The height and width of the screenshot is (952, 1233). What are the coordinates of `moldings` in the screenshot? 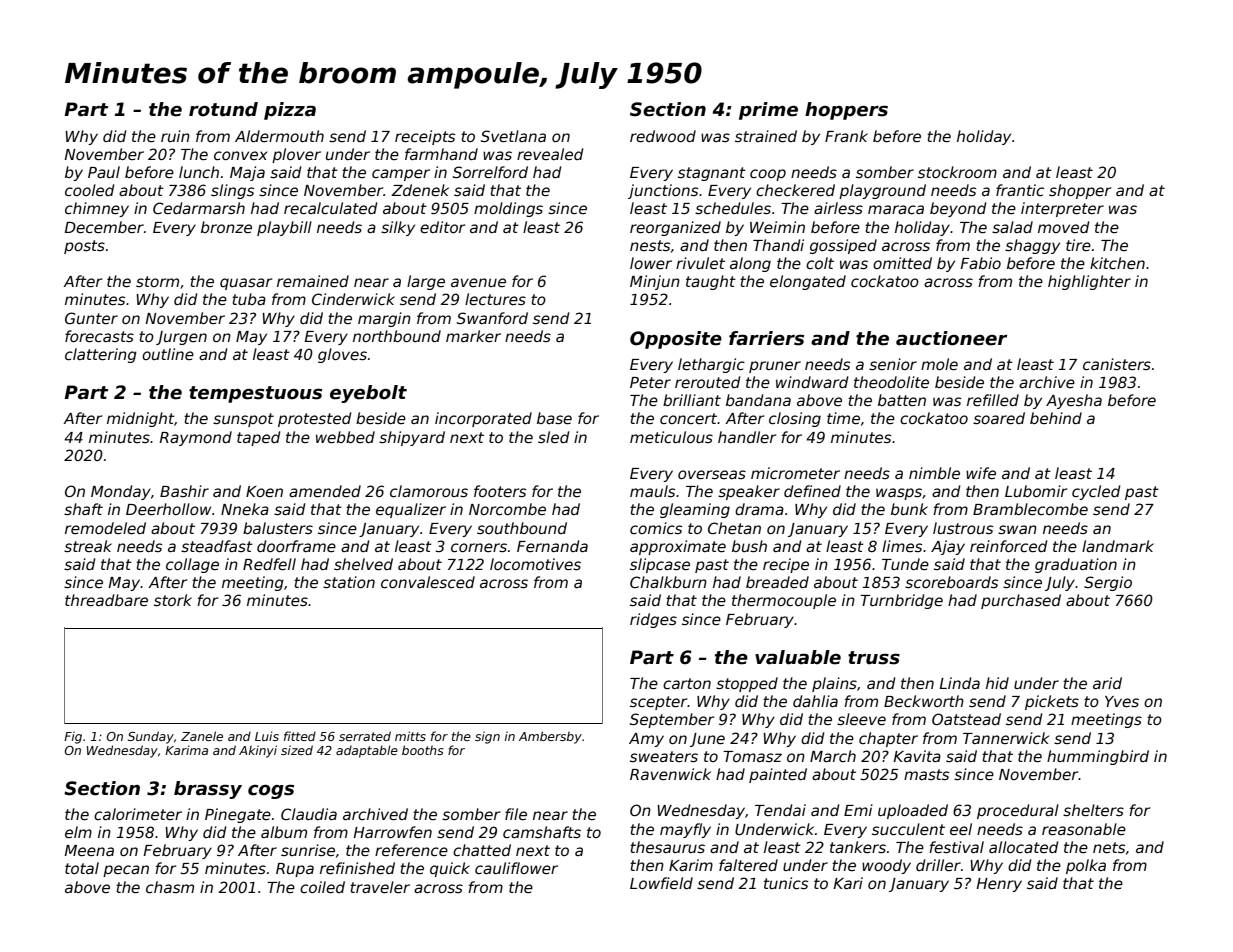 It's located at (508, 209).
